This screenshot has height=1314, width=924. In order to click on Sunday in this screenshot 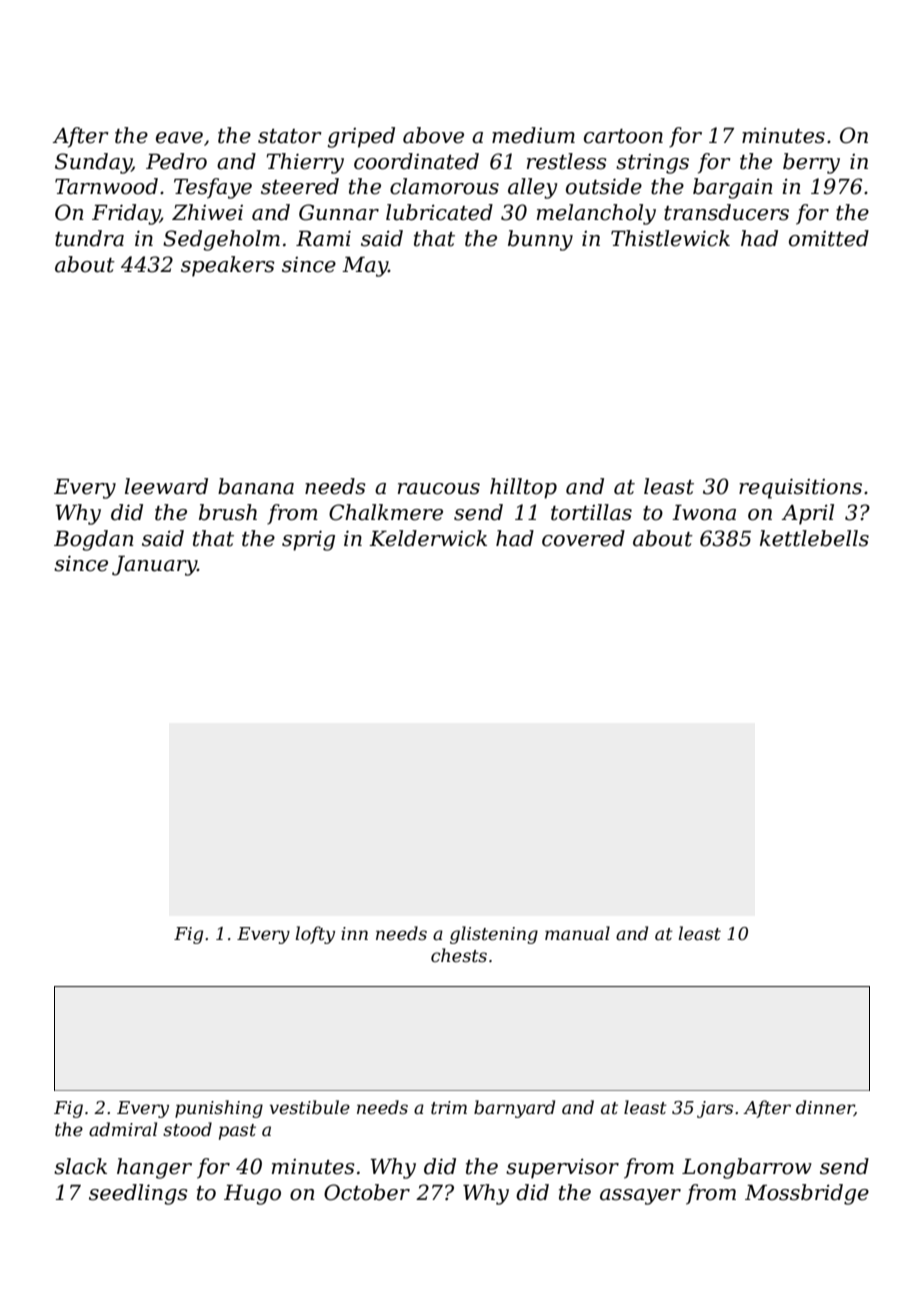, I will do `click(93, 163)`.
